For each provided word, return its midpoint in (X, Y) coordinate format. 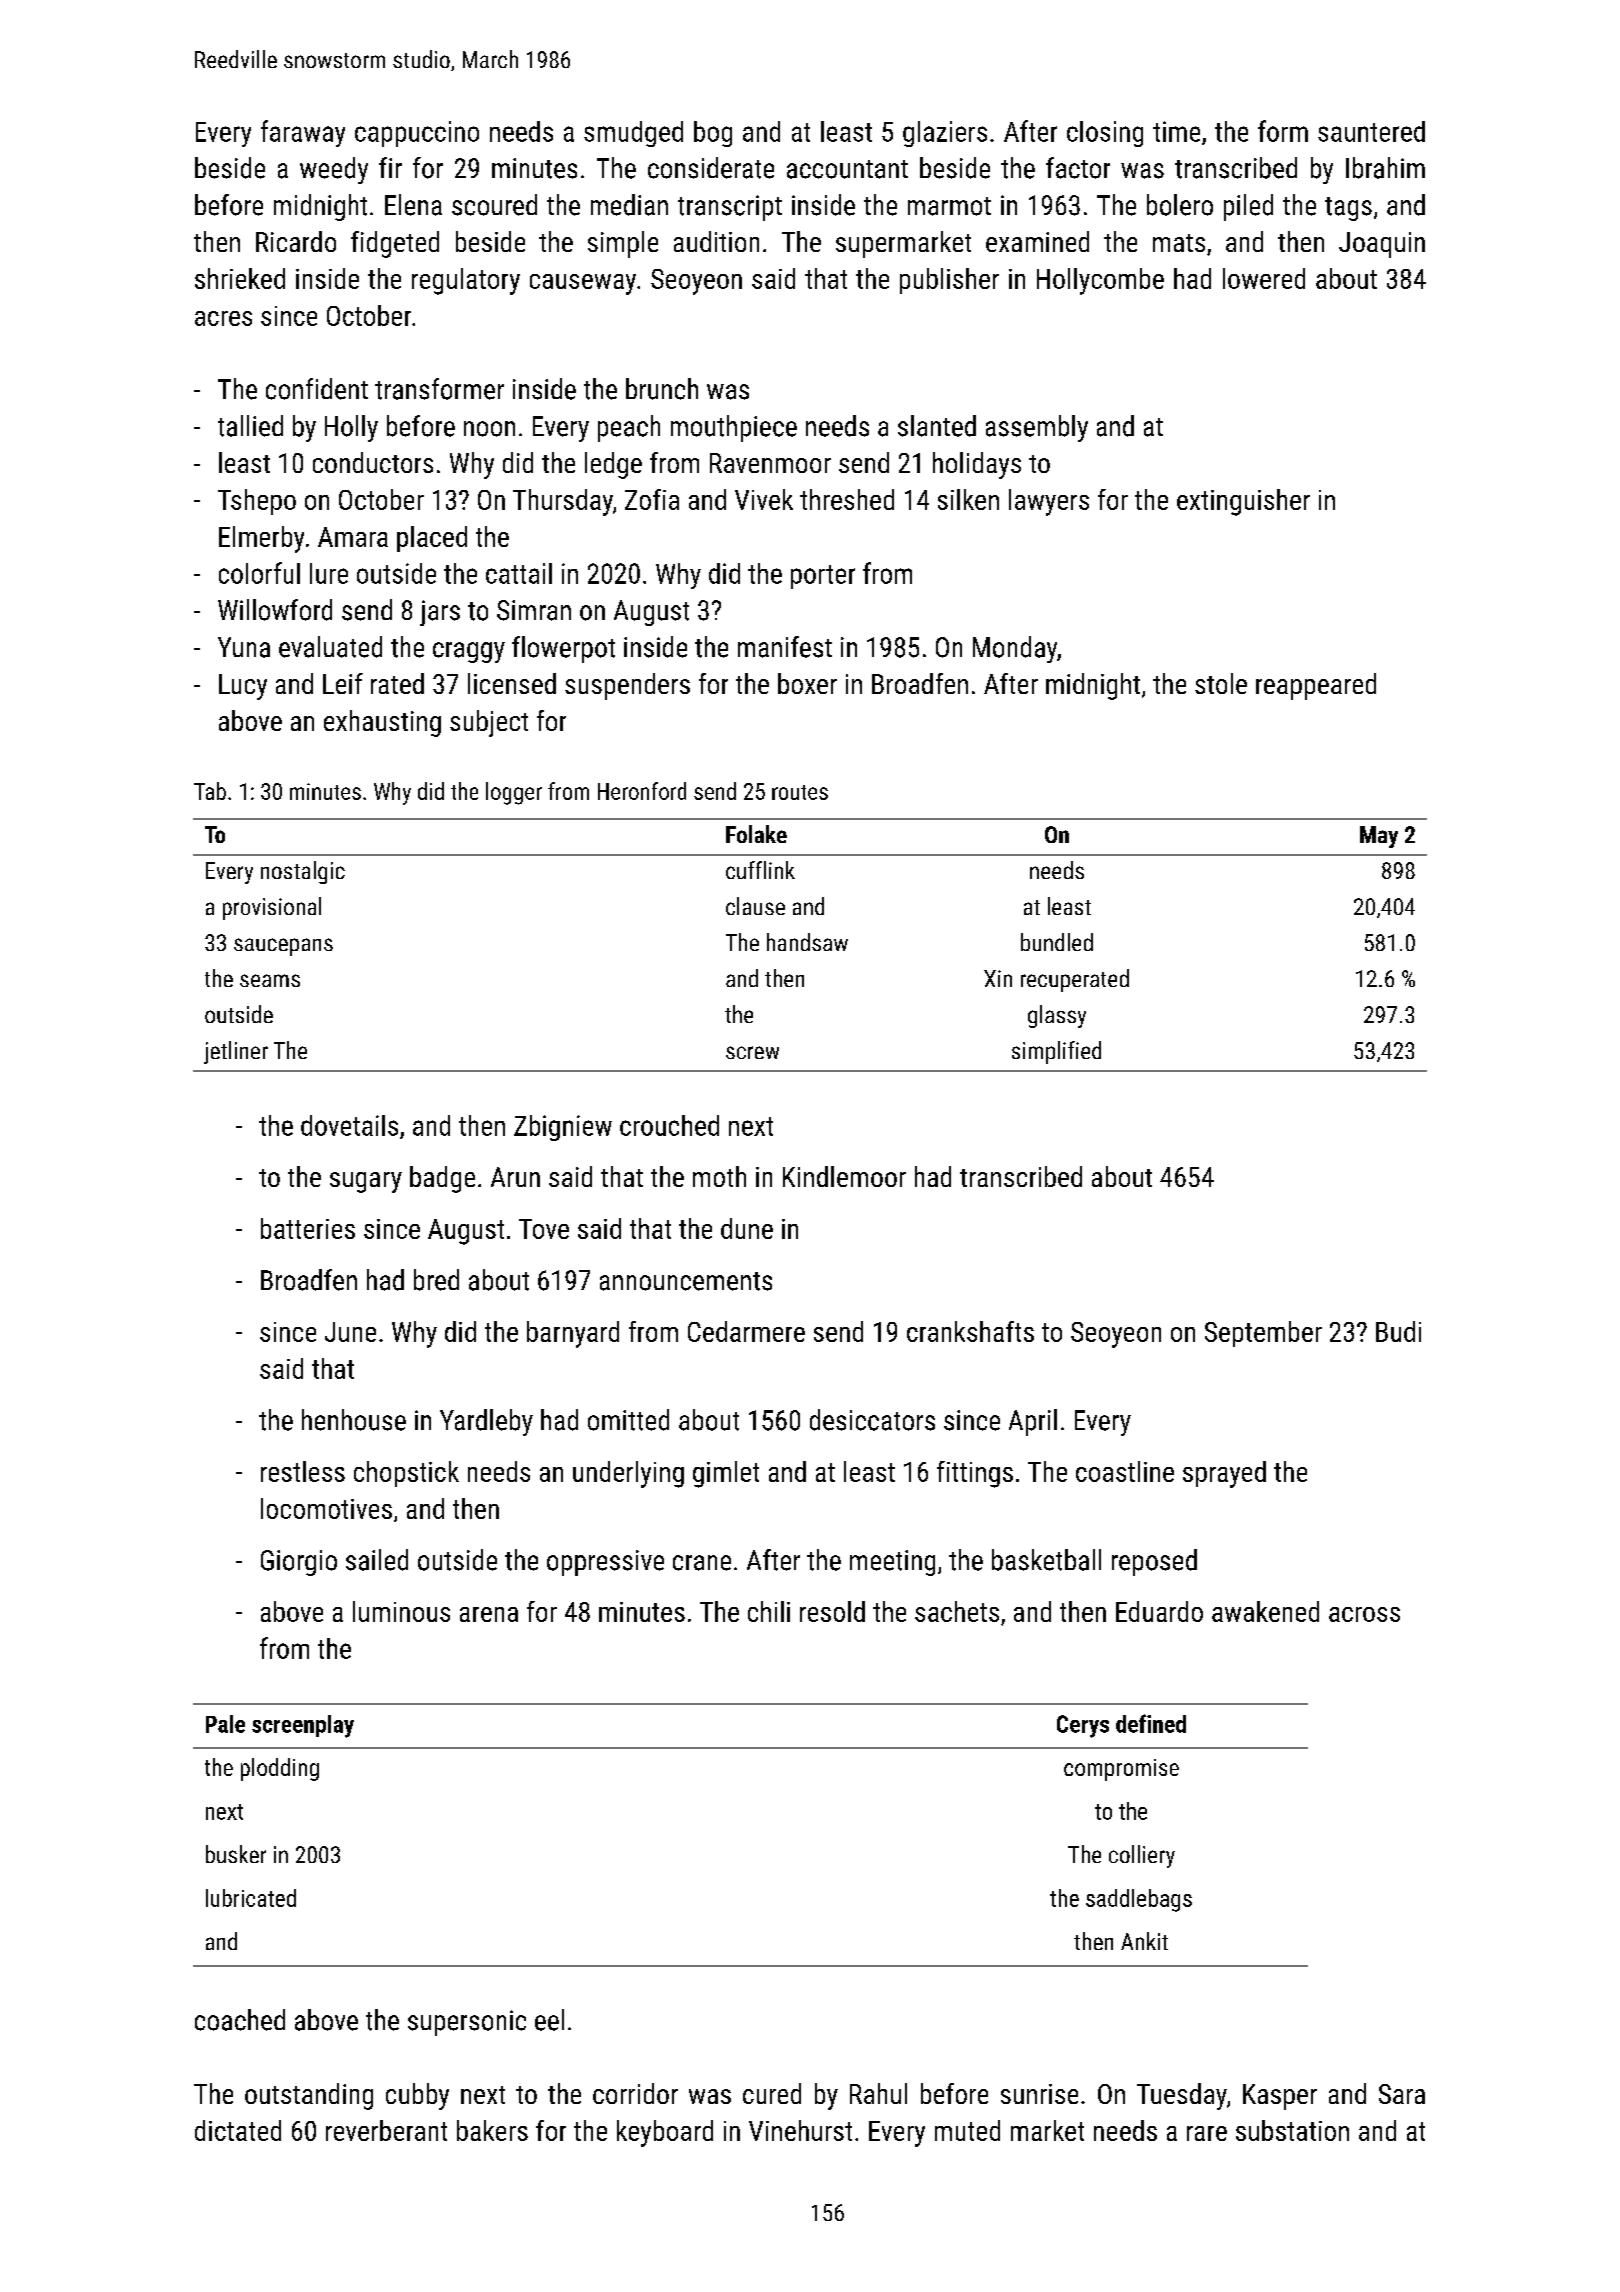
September (1263, 1334)
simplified (1056, 1052)
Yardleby (486, 1422)
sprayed (1224, 1474)
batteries (308, 1228)
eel (549, 2020)
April (1033, 1422)
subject (489, 723)
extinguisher (1243, 502)
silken (968, 499)
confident (317, 389)
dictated (238, 2130)
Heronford (642, 791)
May (1379, 837)
